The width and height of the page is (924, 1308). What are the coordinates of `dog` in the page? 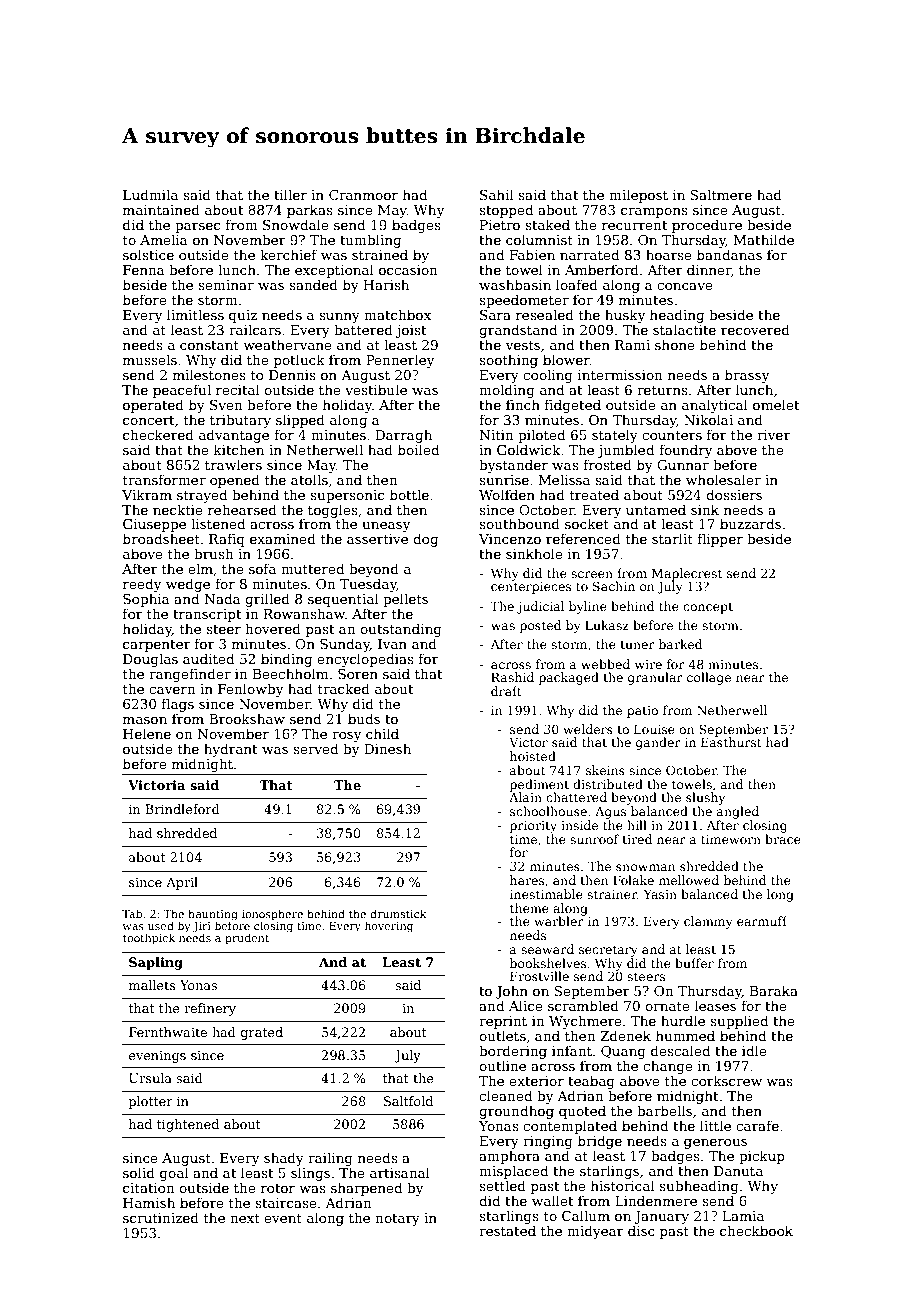 It's located at (425, 540).
